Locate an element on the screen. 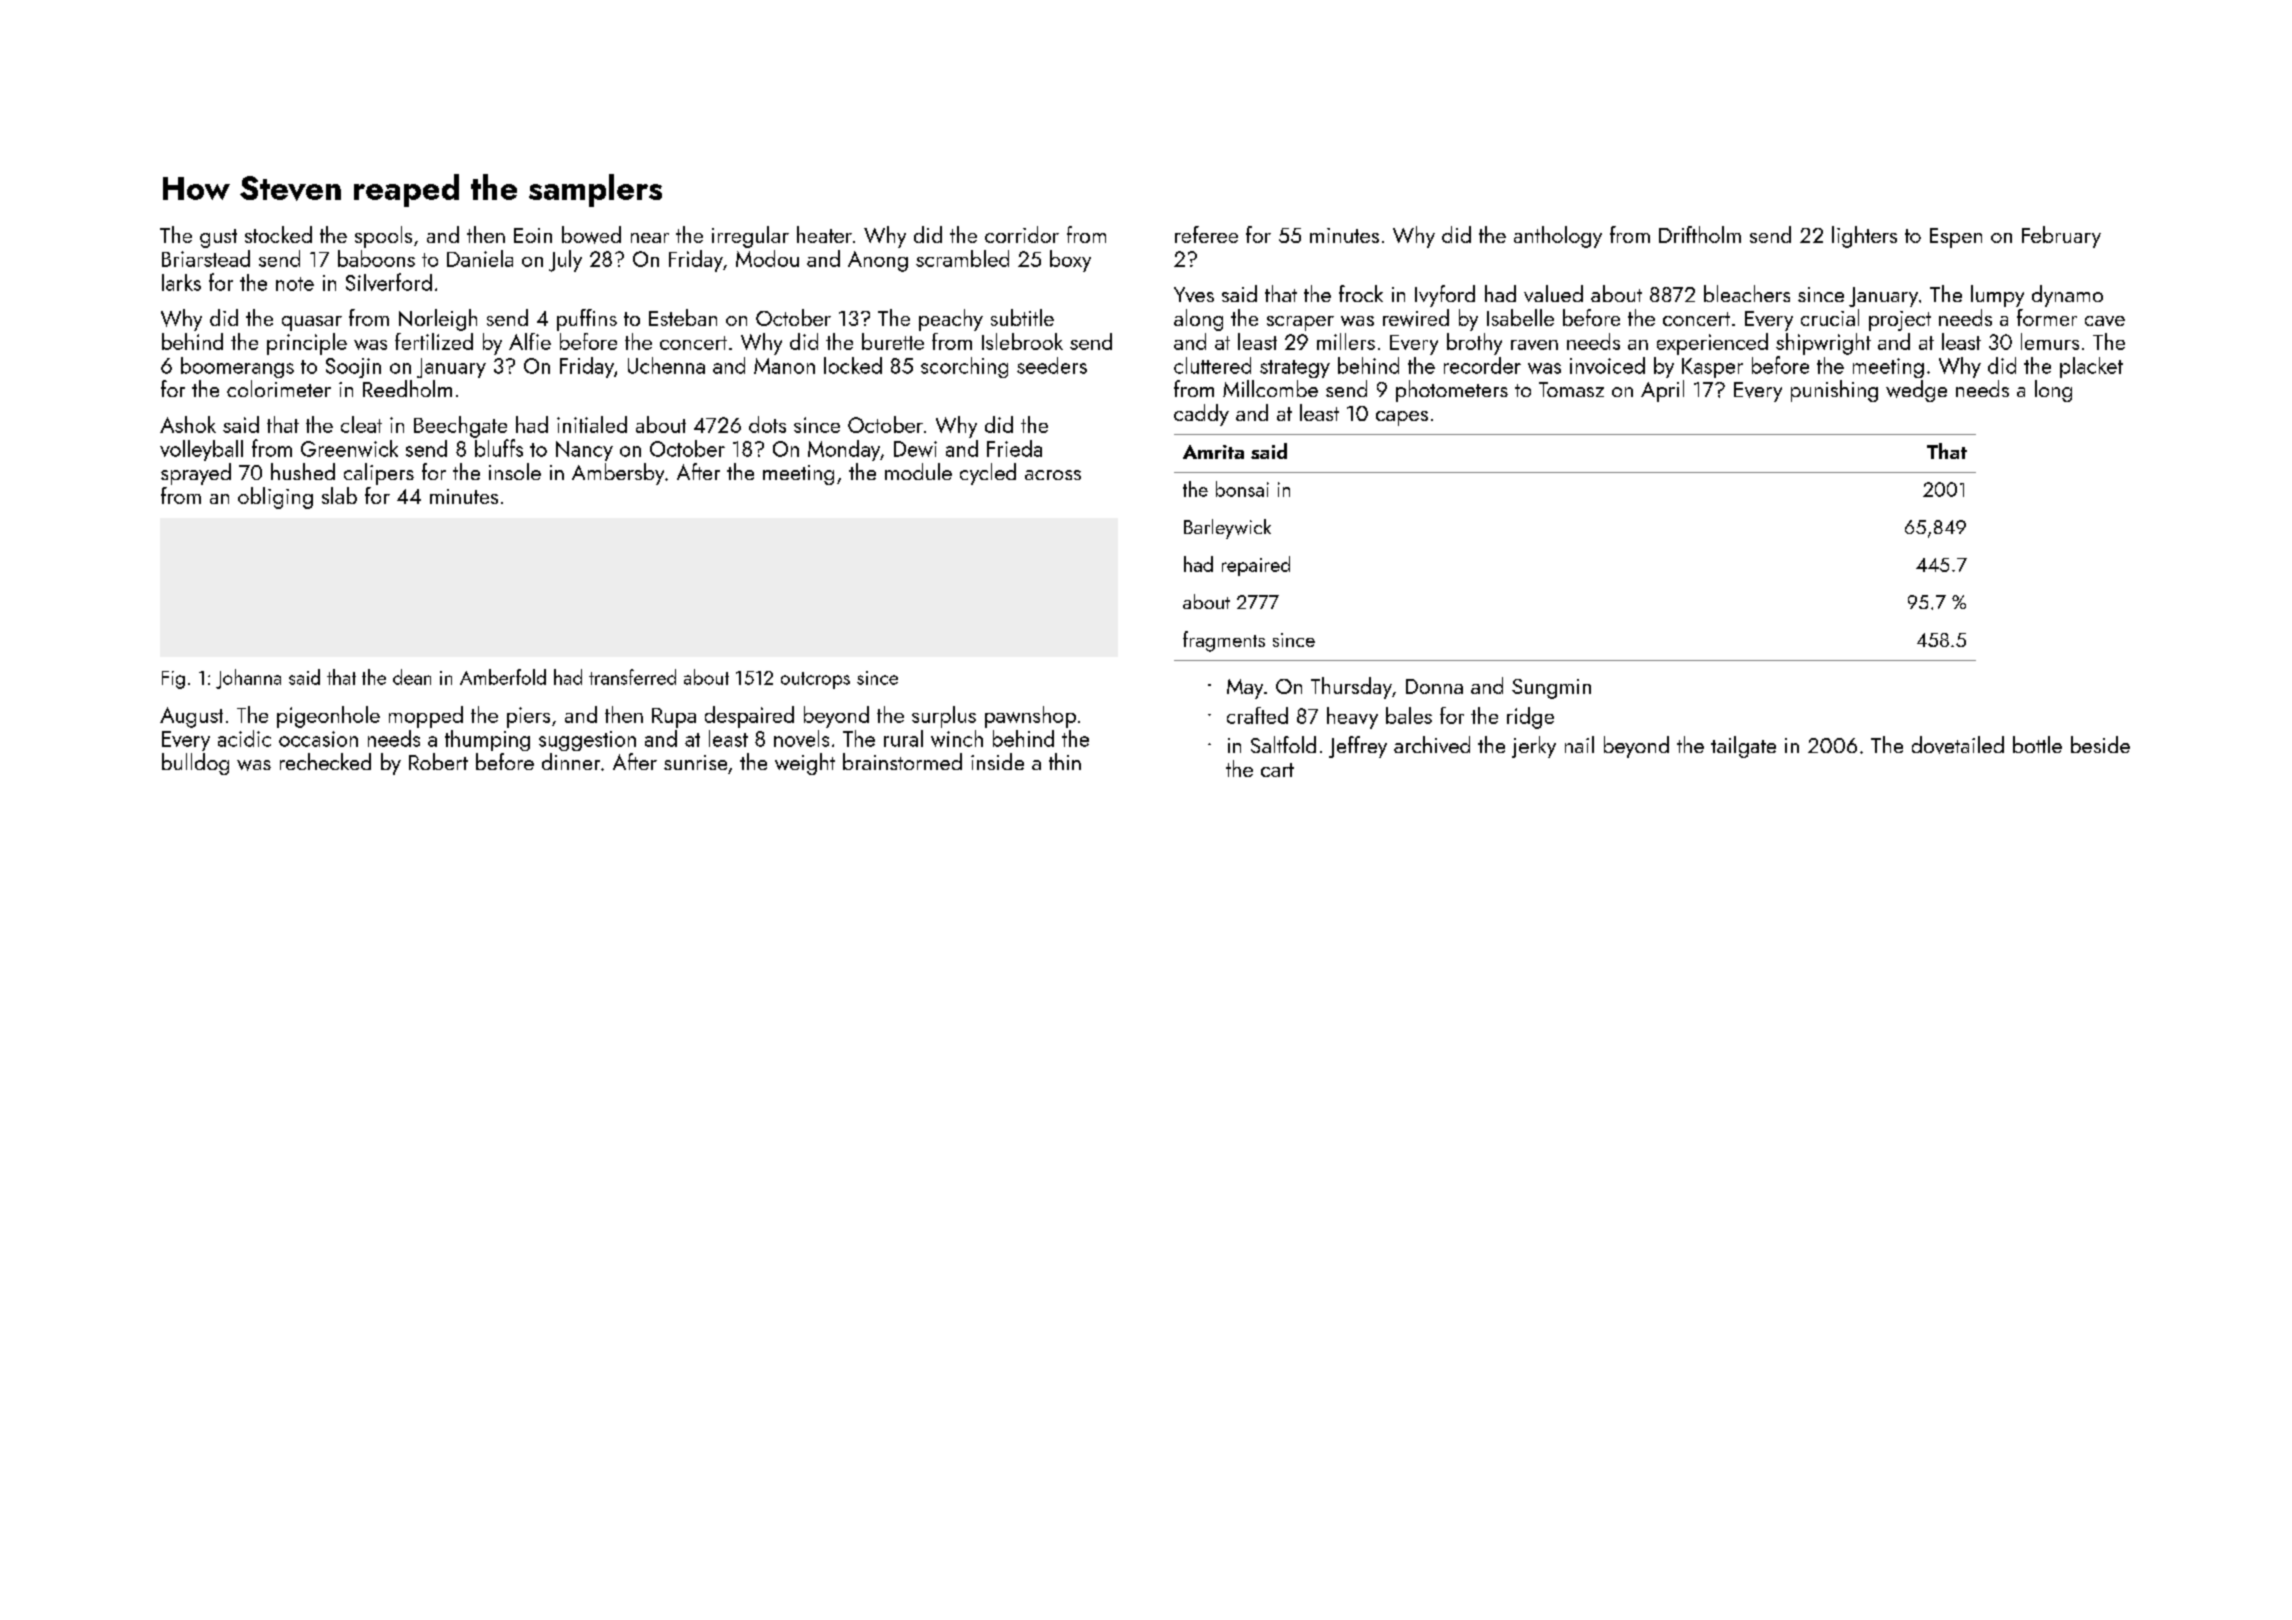 The height and width of the screenshot is (1620, 2292). cart is located at coordinates (1277, 770).
